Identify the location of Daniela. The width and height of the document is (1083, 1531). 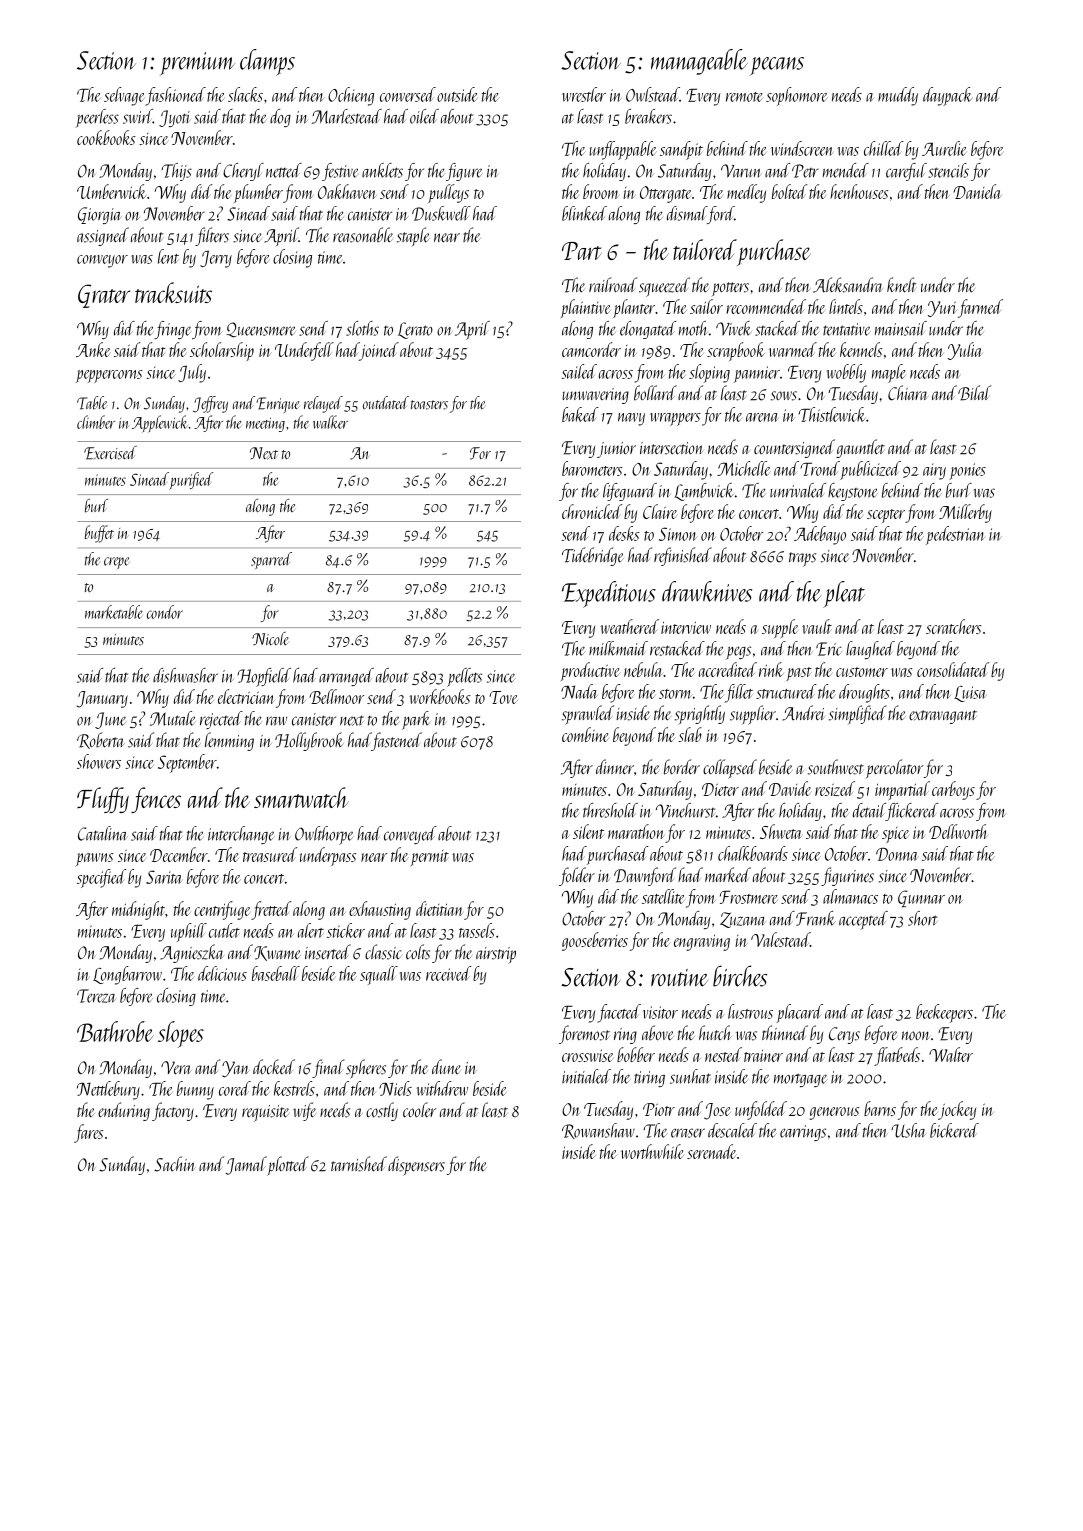
(977, 191).
